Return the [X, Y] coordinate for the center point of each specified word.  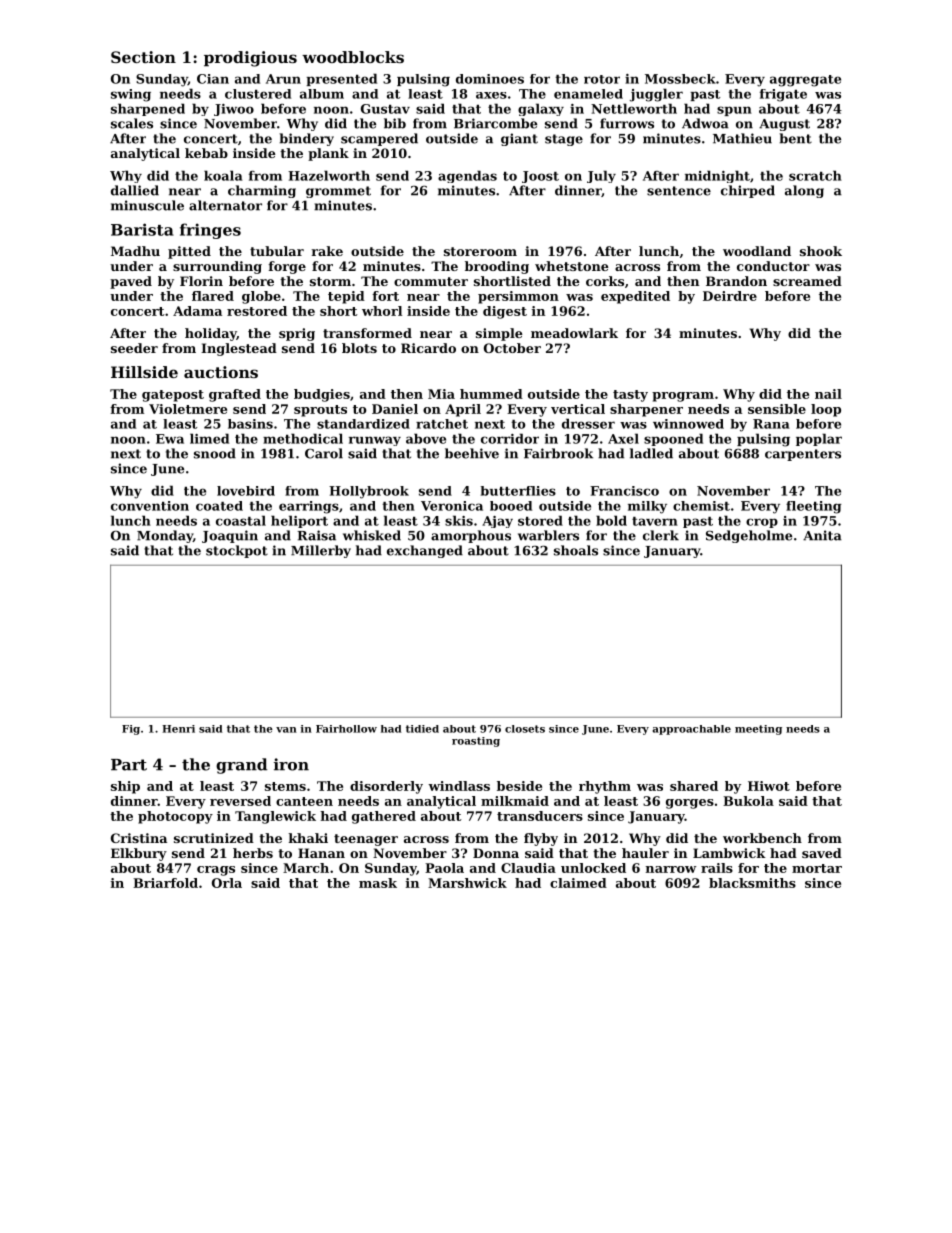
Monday [165, 536]
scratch [815, 175]
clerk [661, 535]
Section [143, 57]
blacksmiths [752, 883]
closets [525, 729]
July [601, 176]
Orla [227, 883]
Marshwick [467, 883]
